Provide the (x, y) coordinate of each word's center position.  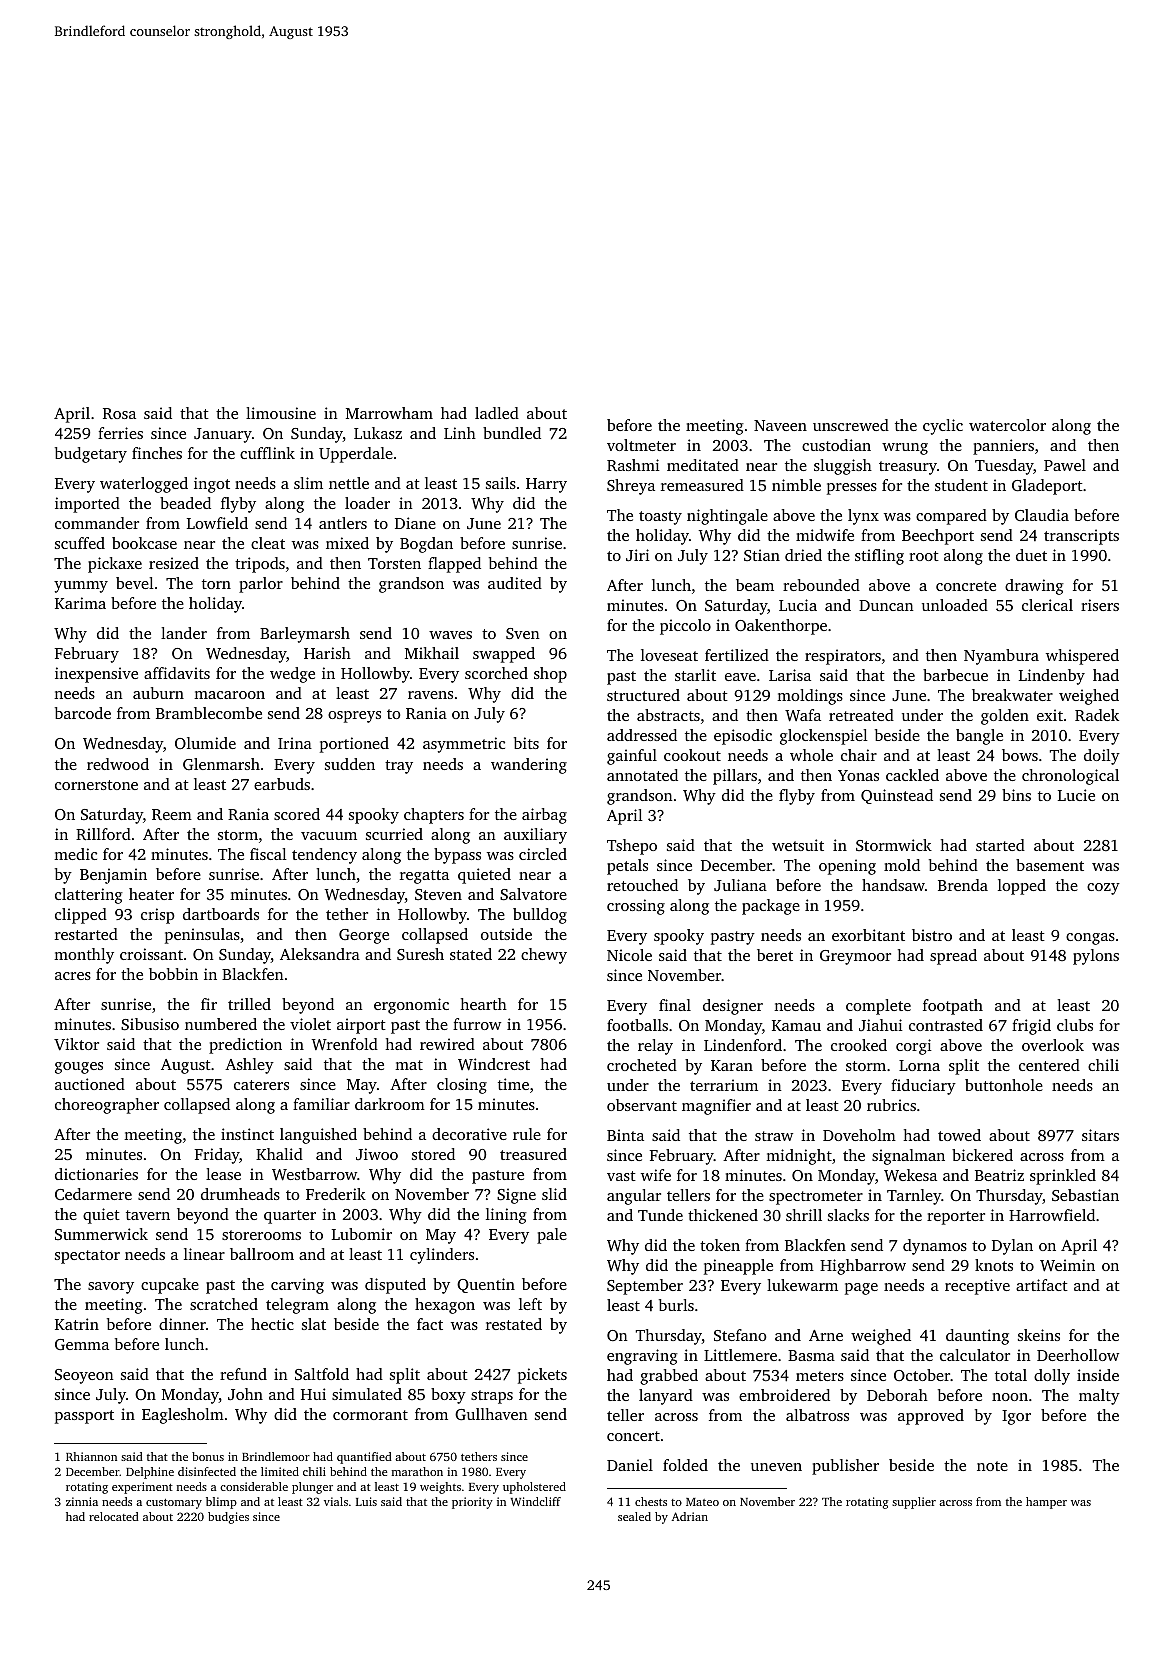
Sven (523, 633)
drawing (1034, 587)
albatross (817, 1415)
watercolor (1007, 425)
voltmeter (641, 445)
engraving (642, 1357)
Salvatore (533, 894)
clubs (1075, 1025)
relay (655, 1047)
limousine (281, 413)
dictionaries (96, 1174)
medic (75, 854)
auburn (158, 693)
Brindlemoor (276, 1456)
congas (1090, 939)
